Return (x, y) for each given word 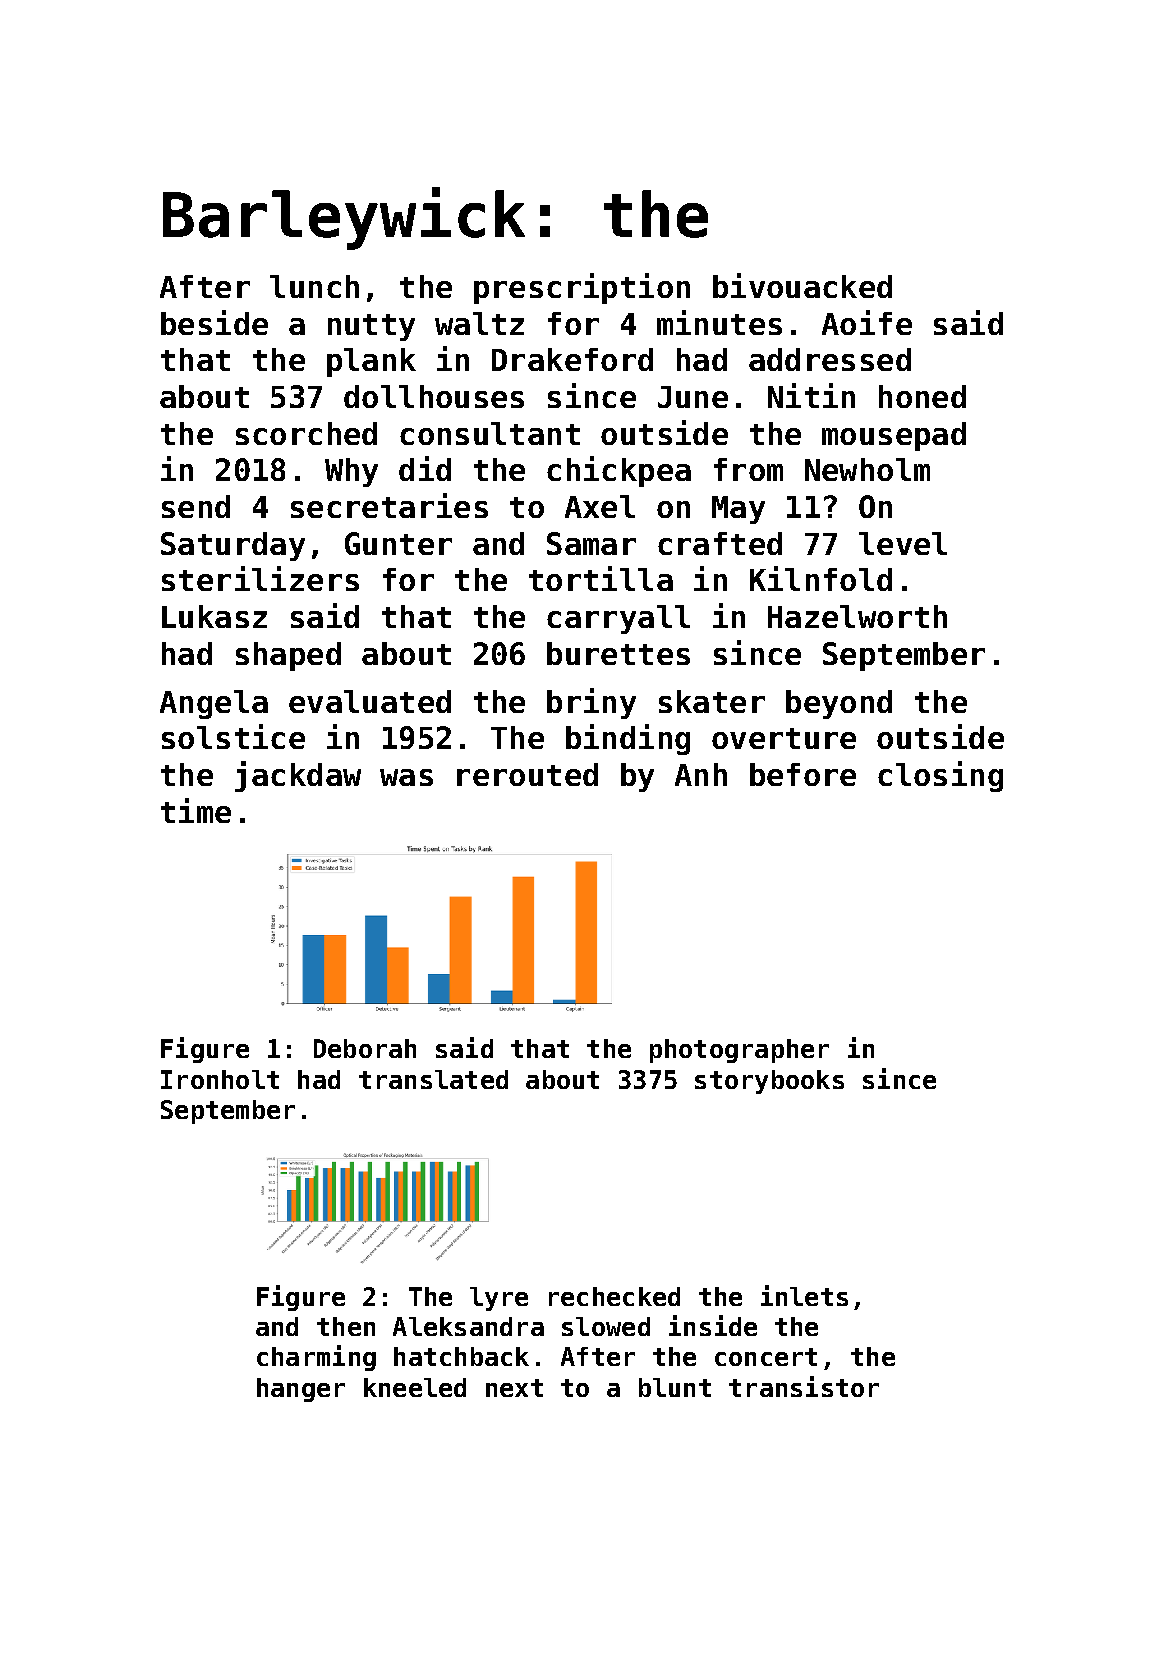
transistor (804, 1386)
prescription (582, 288)
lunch (314, 286)
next (514, 1388)
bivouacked (802, 285)
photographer (739, 1051)
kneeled (415, 1387)
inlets (804, 1295)
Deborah (365, 1048)
